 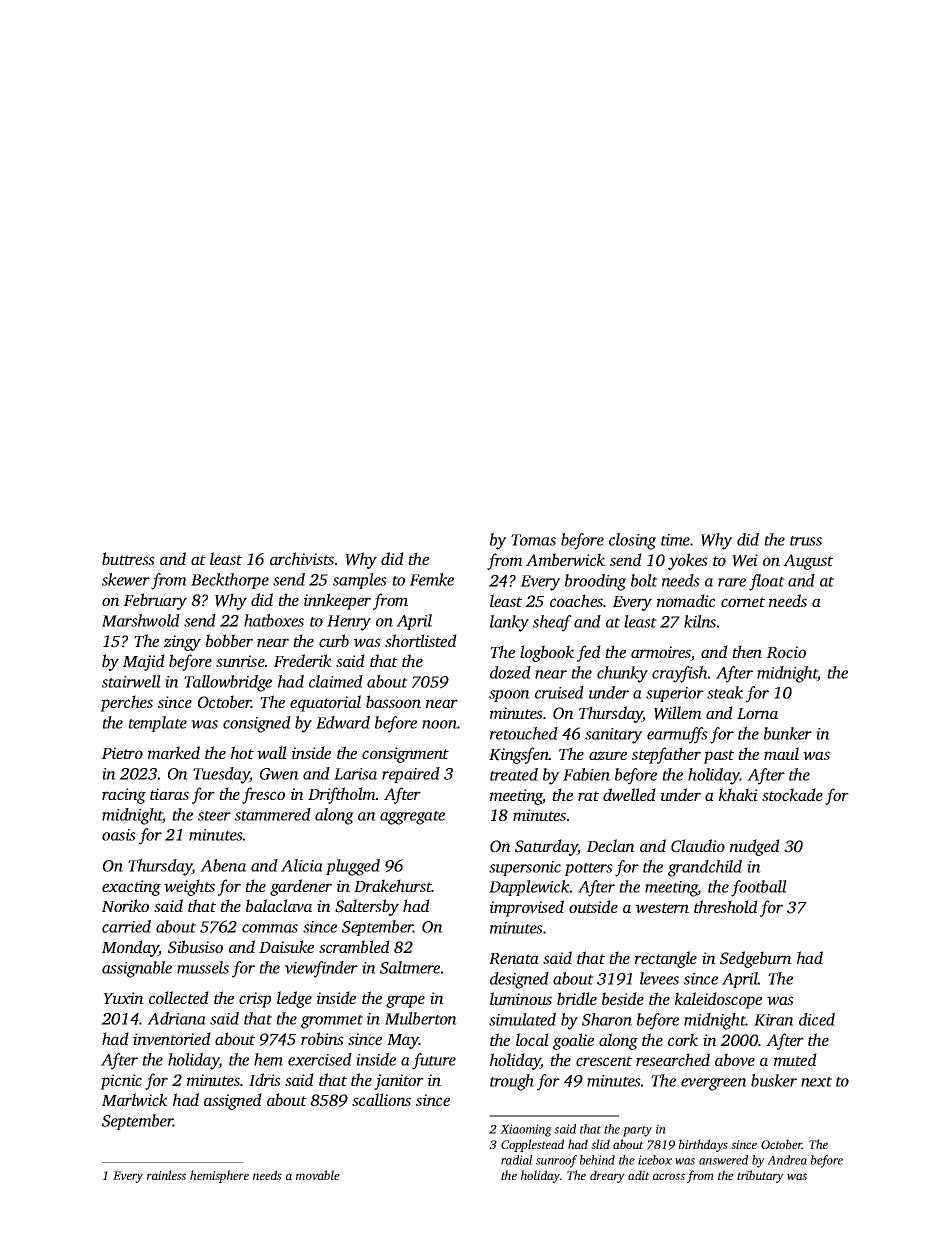 What do you see at coordinates (121, 1082) in the page?
I see `picnic` at bounding box center [121, 1082].
